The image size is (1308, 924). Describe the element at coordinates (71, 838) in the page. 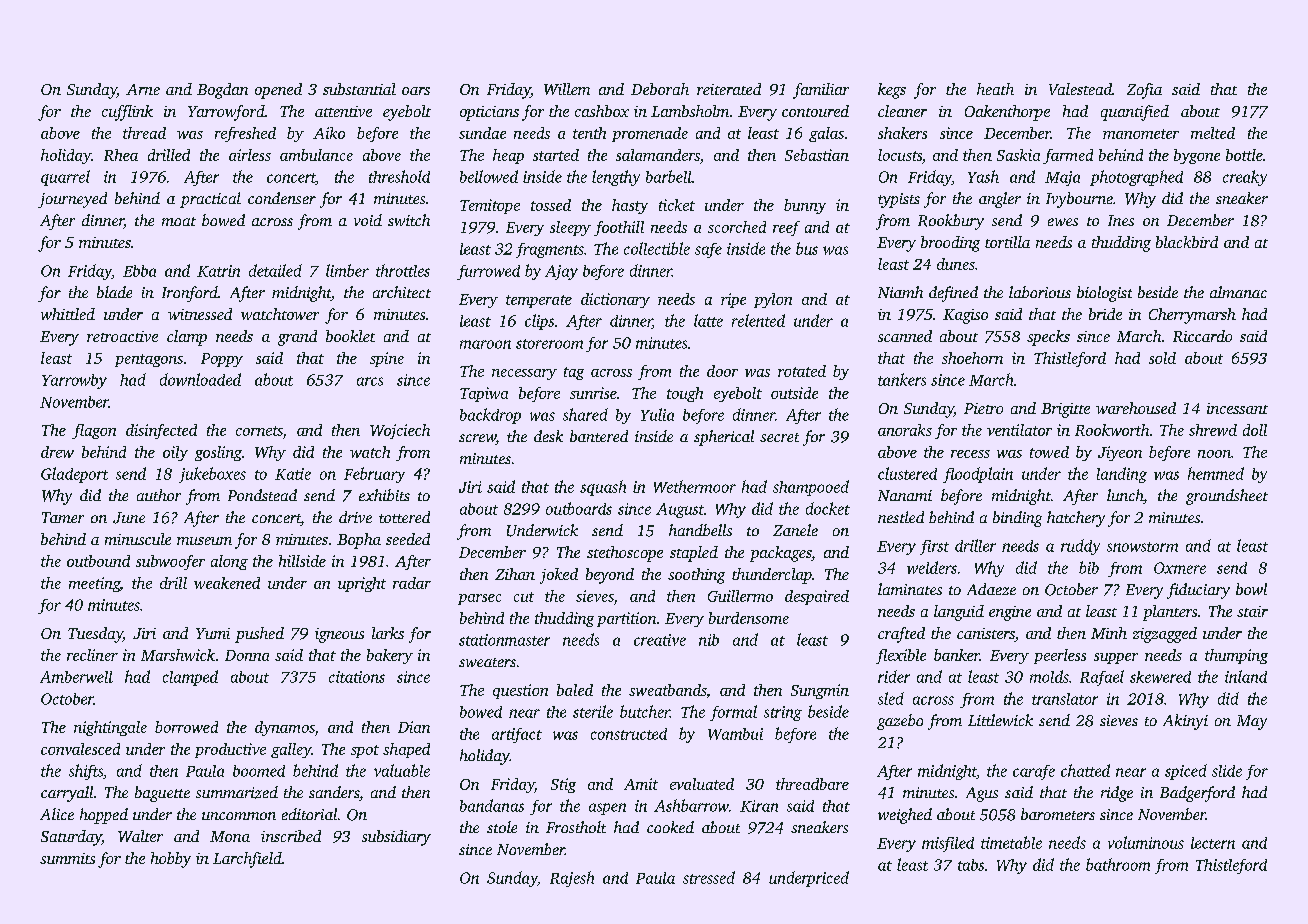

I see `Saturday` at that location.
